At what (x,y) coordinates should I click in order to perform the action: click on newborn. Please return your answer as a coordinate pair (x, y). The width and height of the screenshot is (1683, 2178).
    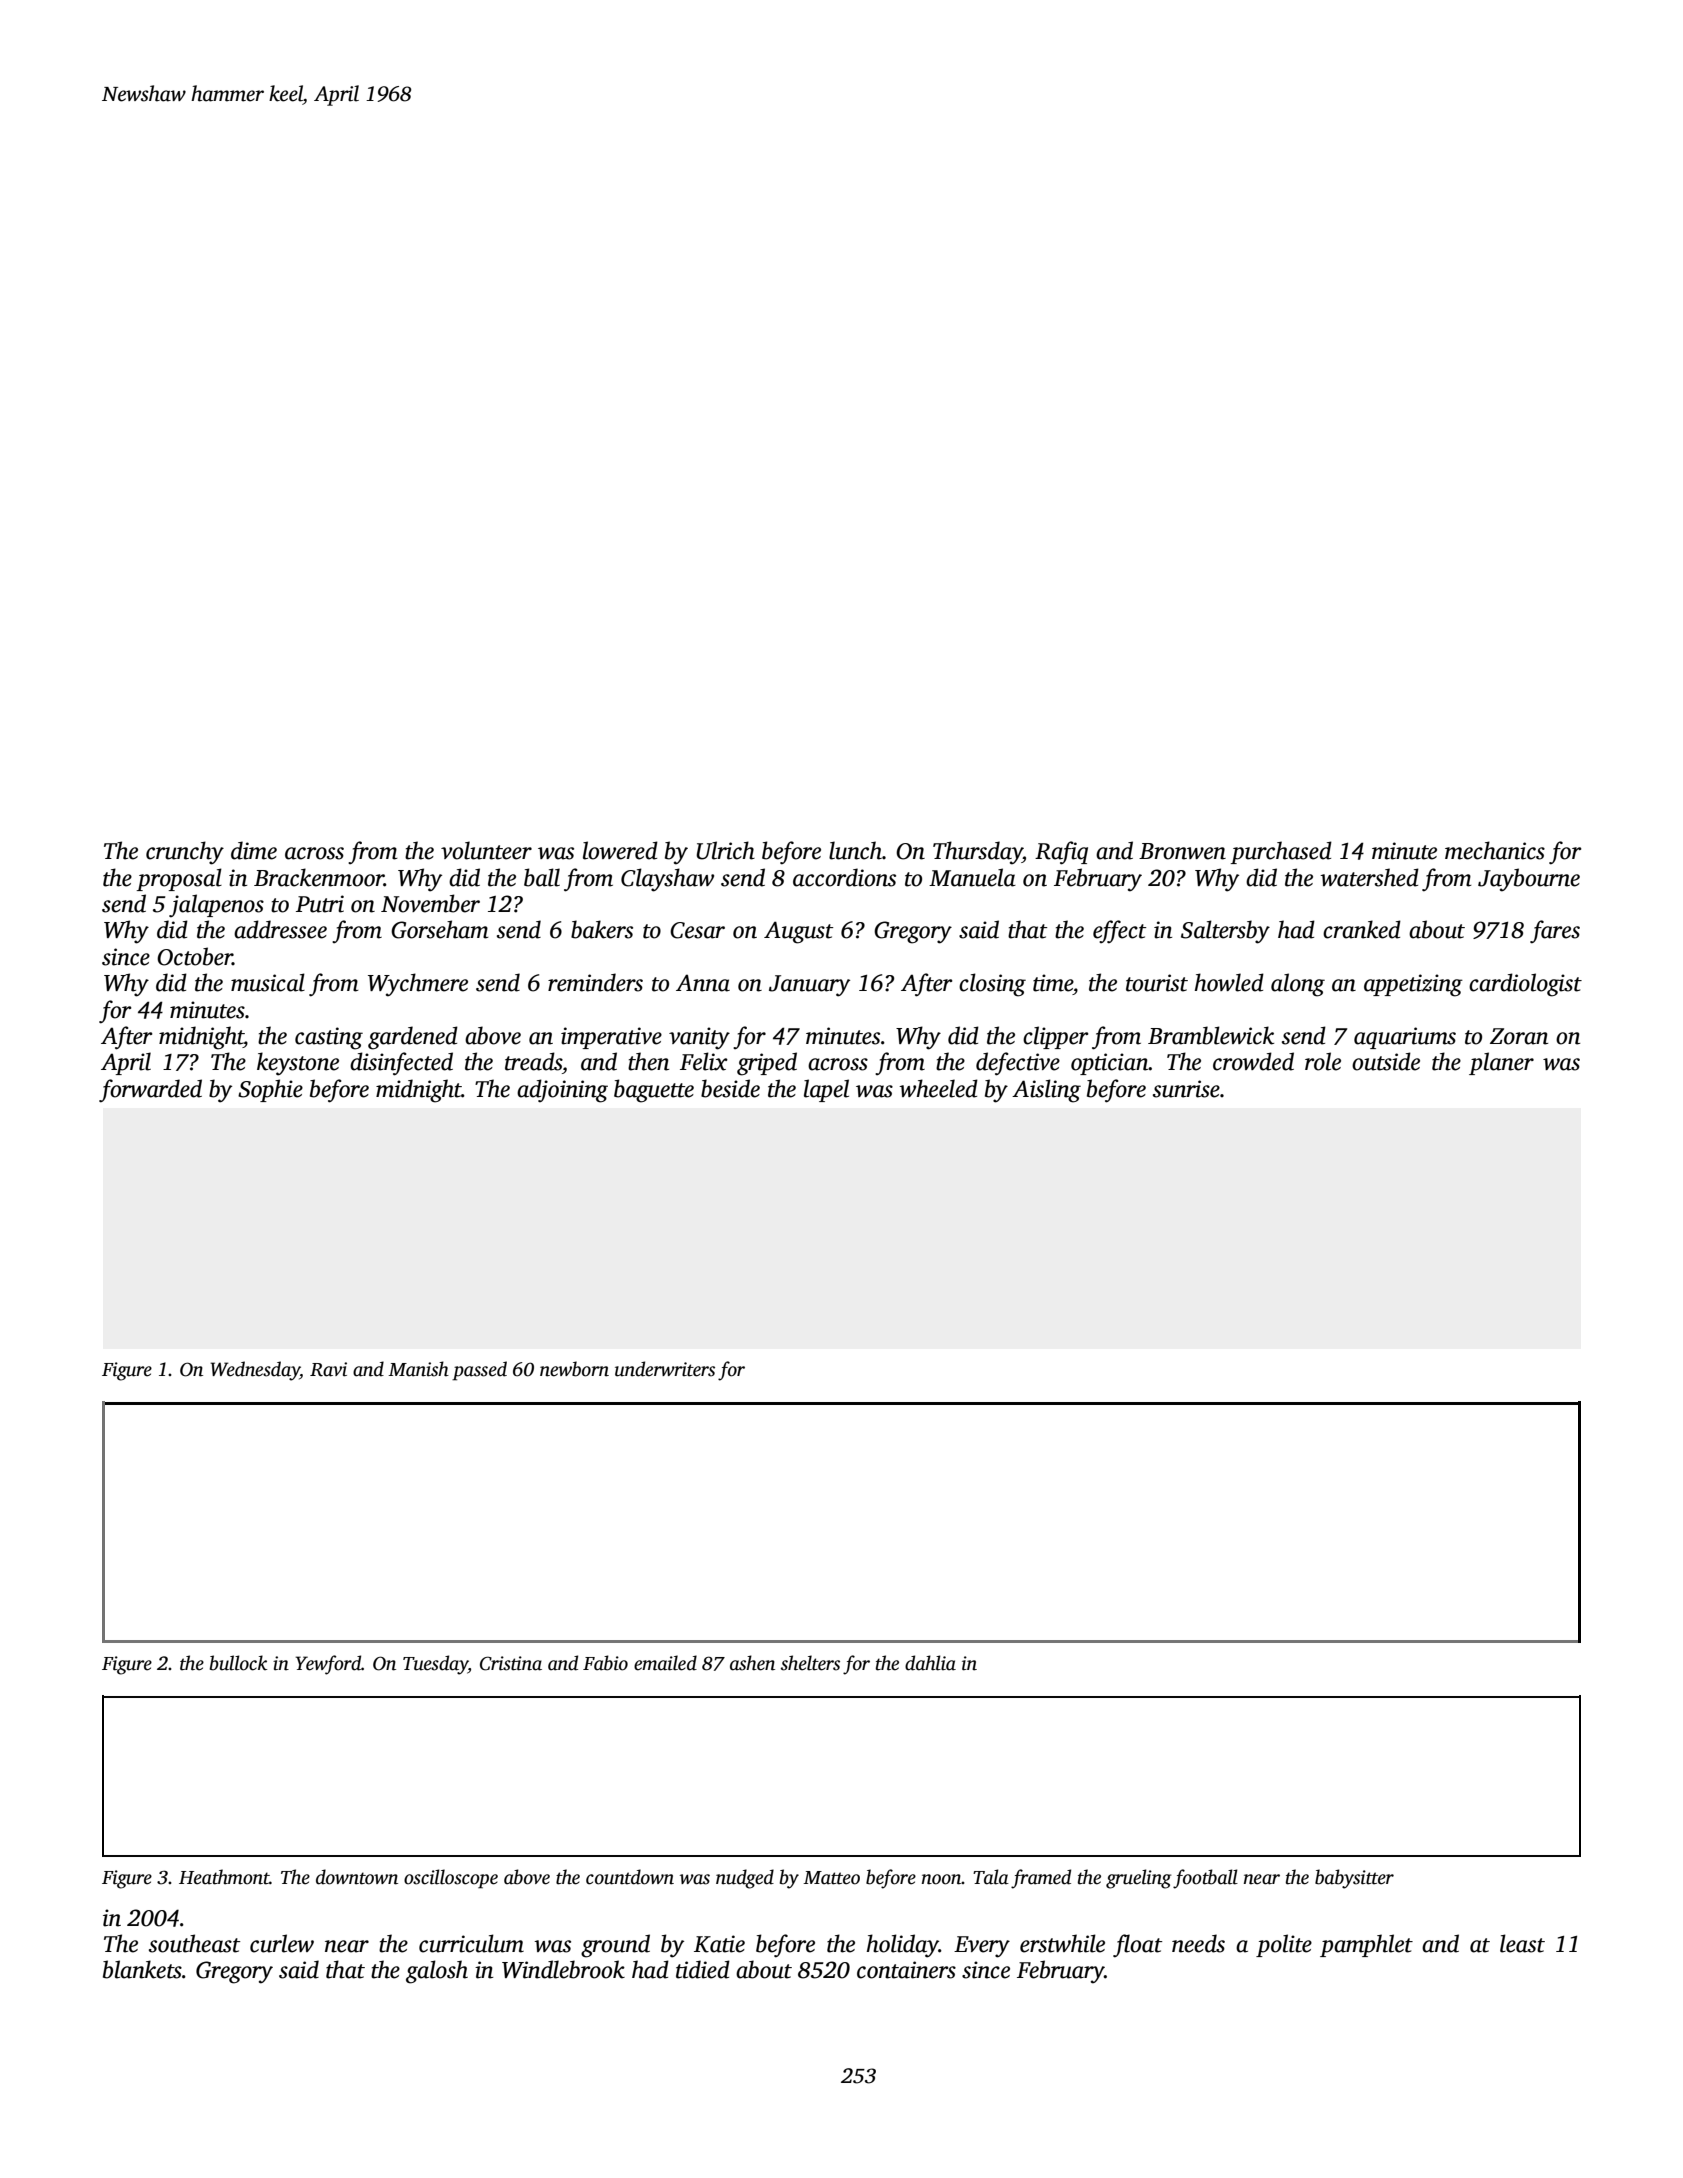
    Looking at the image, I should click on (574, 1369).
